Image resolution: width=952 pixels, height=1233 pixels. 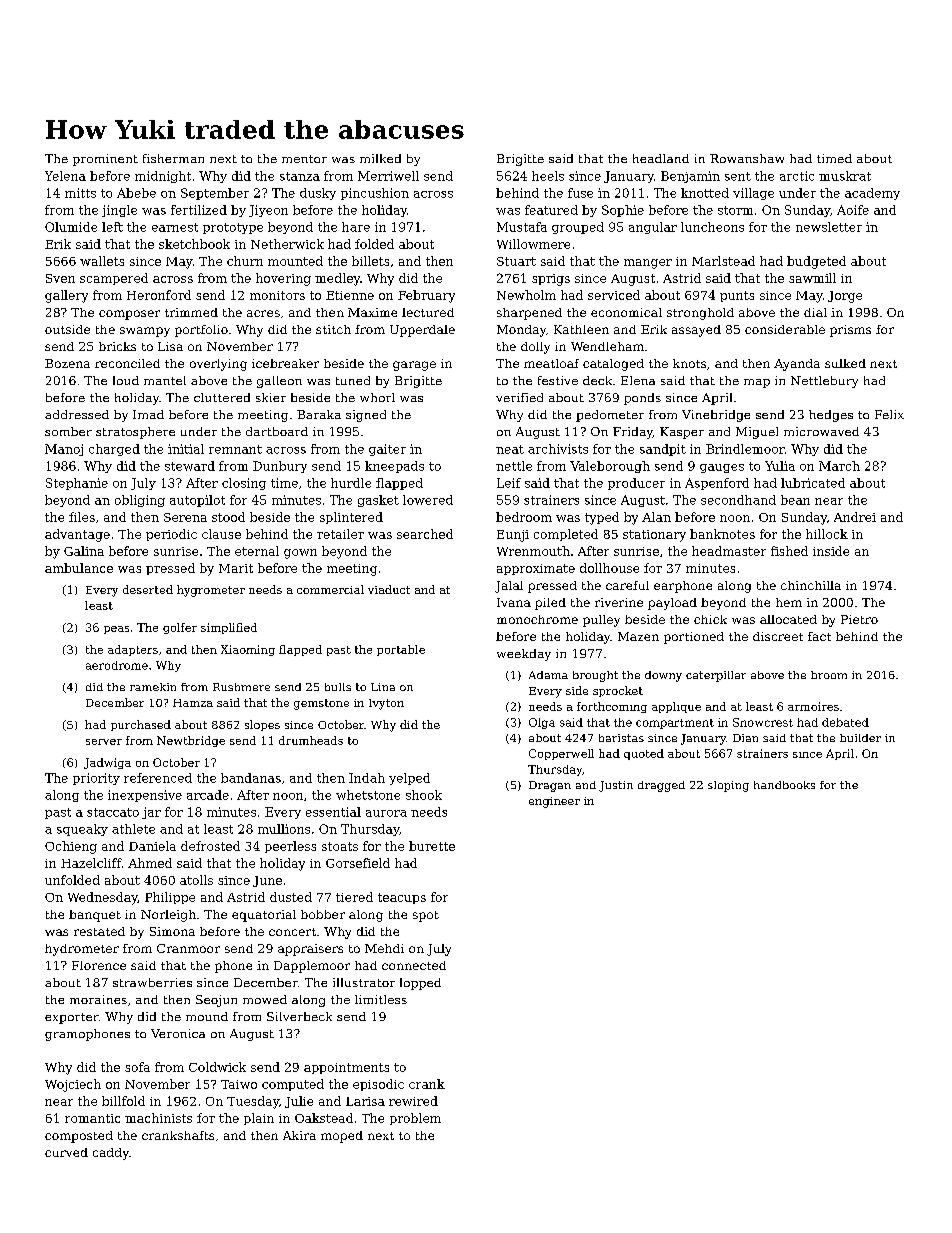 What do you see at coordinates (380, 158) in the screenshot?
I see `milked` at bounding box center [380, 158].
